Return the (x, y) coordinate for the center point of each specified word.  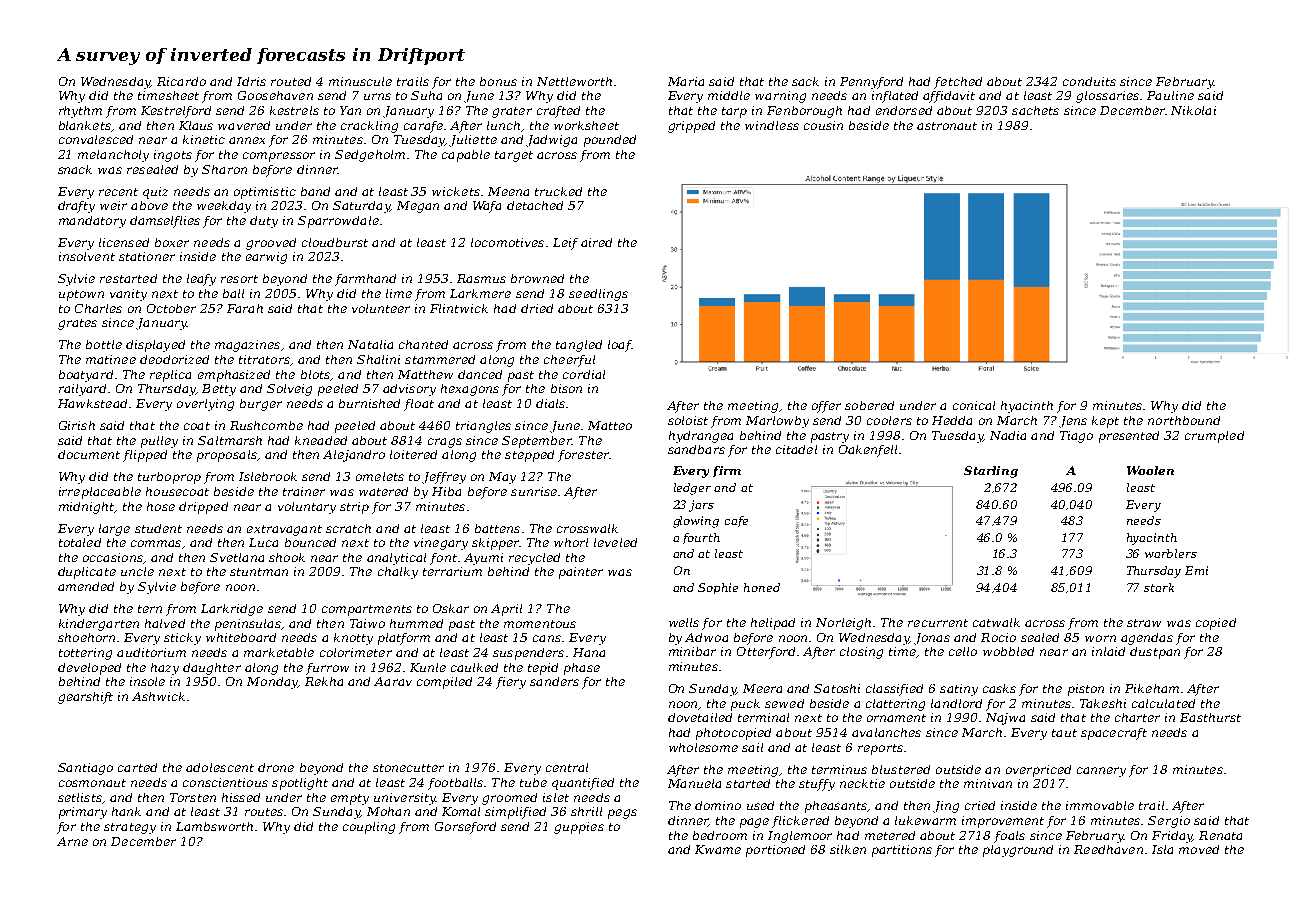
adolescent (220, 767)
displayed (155, 346)
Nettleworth (574, 81)
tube (533, 782)
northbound (1184, 420)
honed (762, 587)
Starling (991, 472)
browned (537, 278)
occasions (113, 557)
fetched (958, 83)
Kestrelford (176, 112)
